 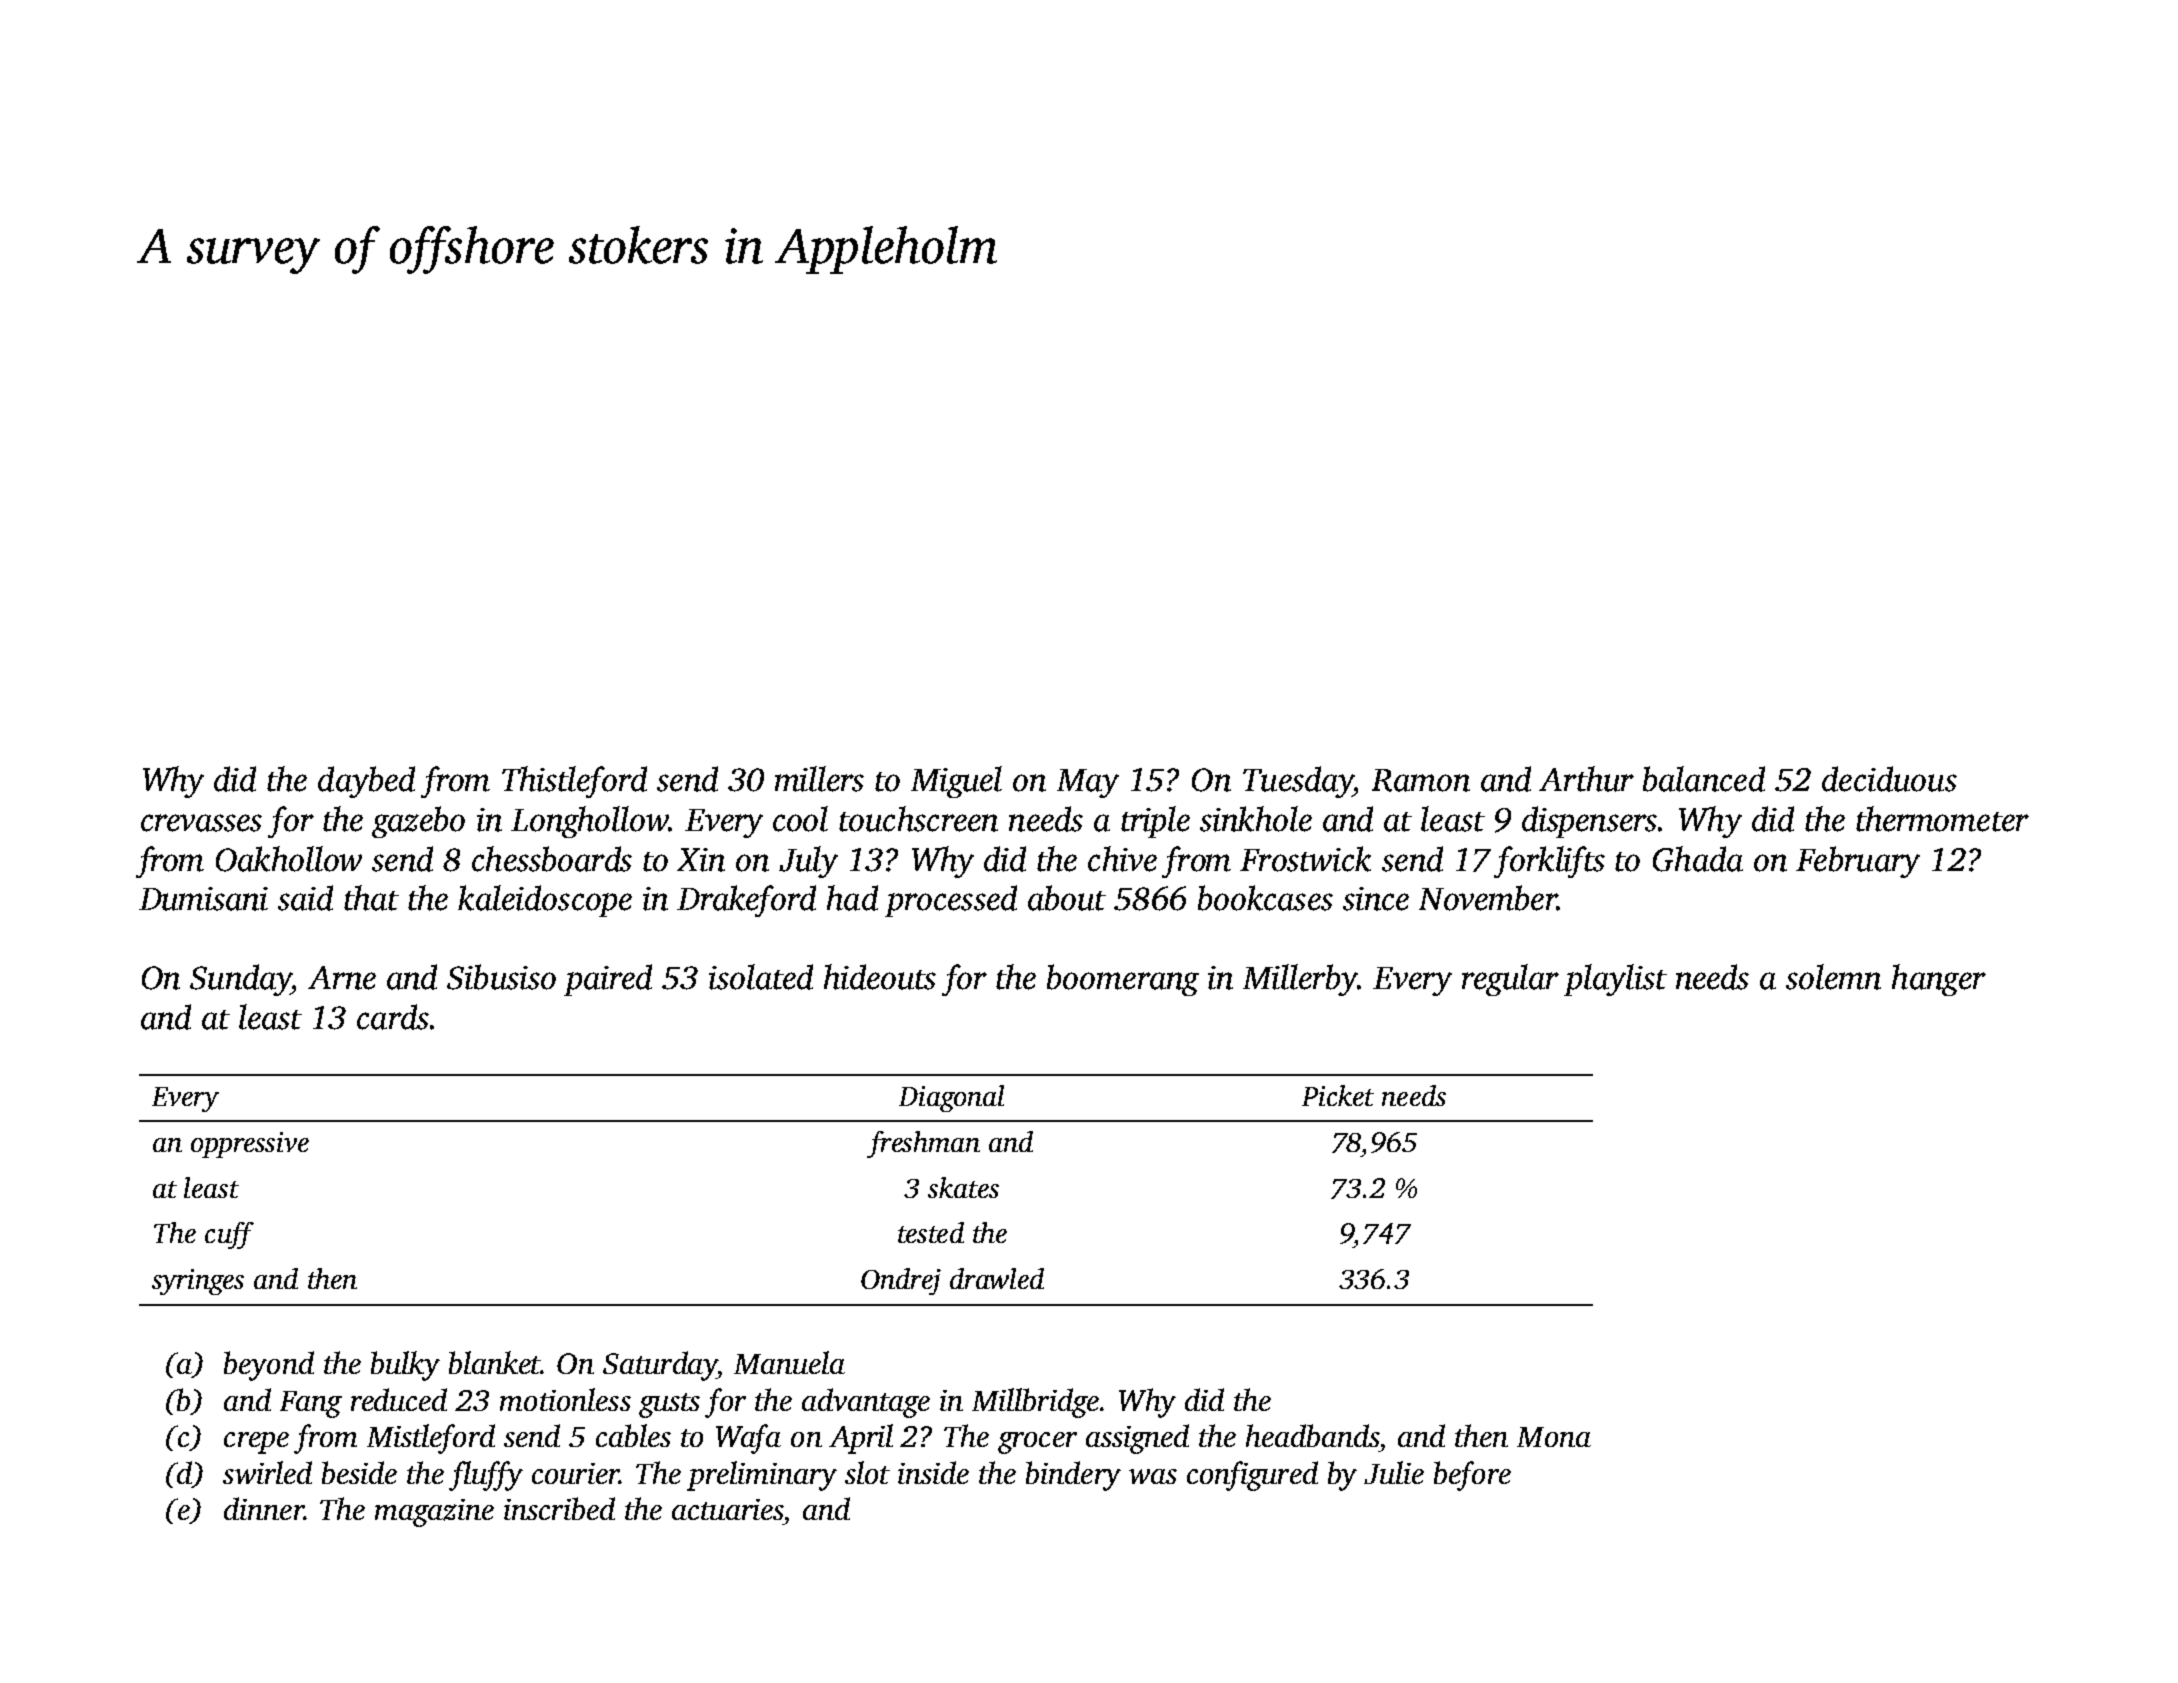 What do you see at coordinates (1554, 1437) in the screenshot?
I see `Mona` at bounding box center [1554, 1437].
